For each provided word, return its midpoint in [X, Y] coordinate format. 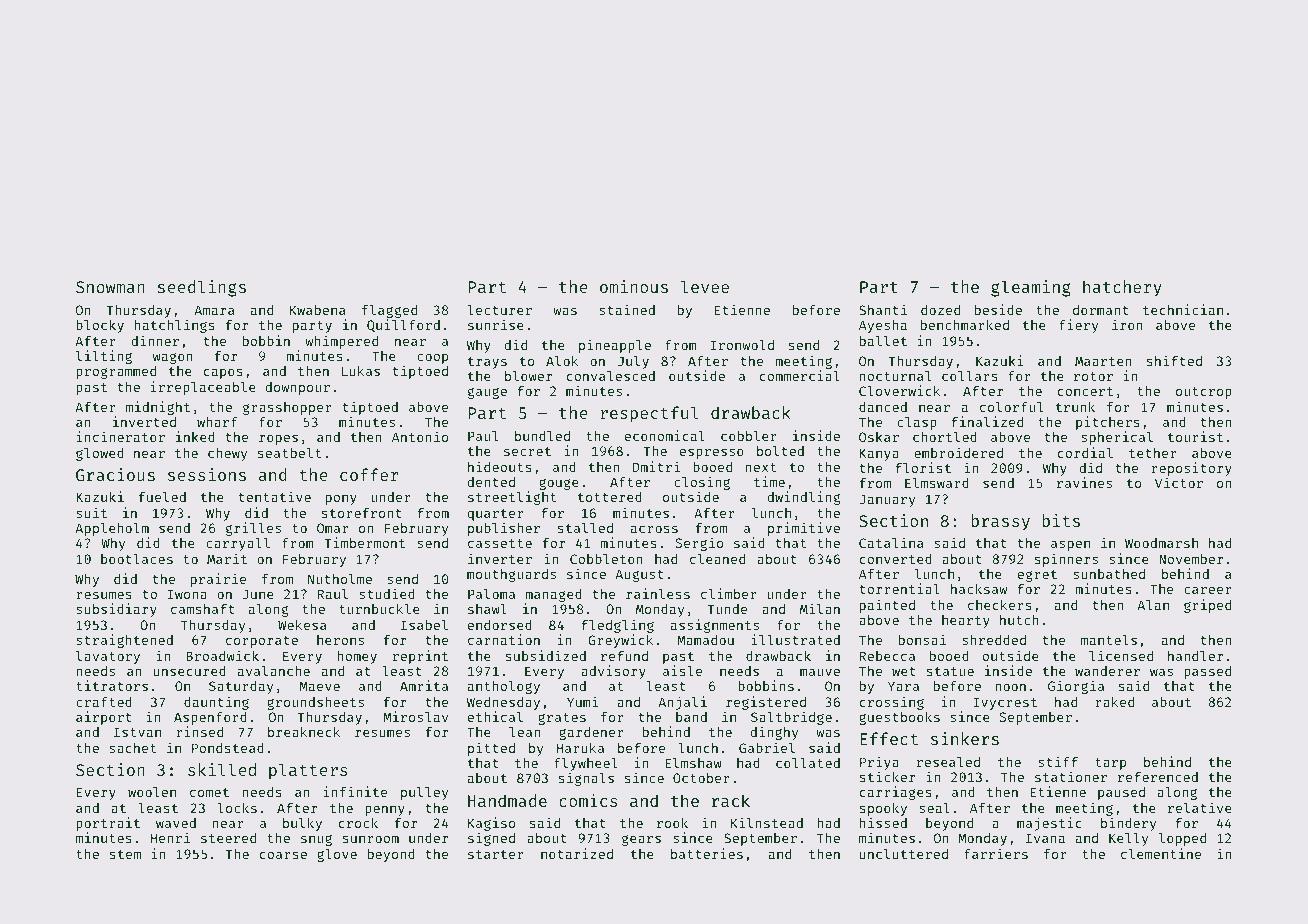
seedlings [202, 288]
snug [316, 840]
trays [487, 363]
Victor [1179, 482]
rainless [658, 593]
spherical [1117, 438]
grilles [253, 529]
